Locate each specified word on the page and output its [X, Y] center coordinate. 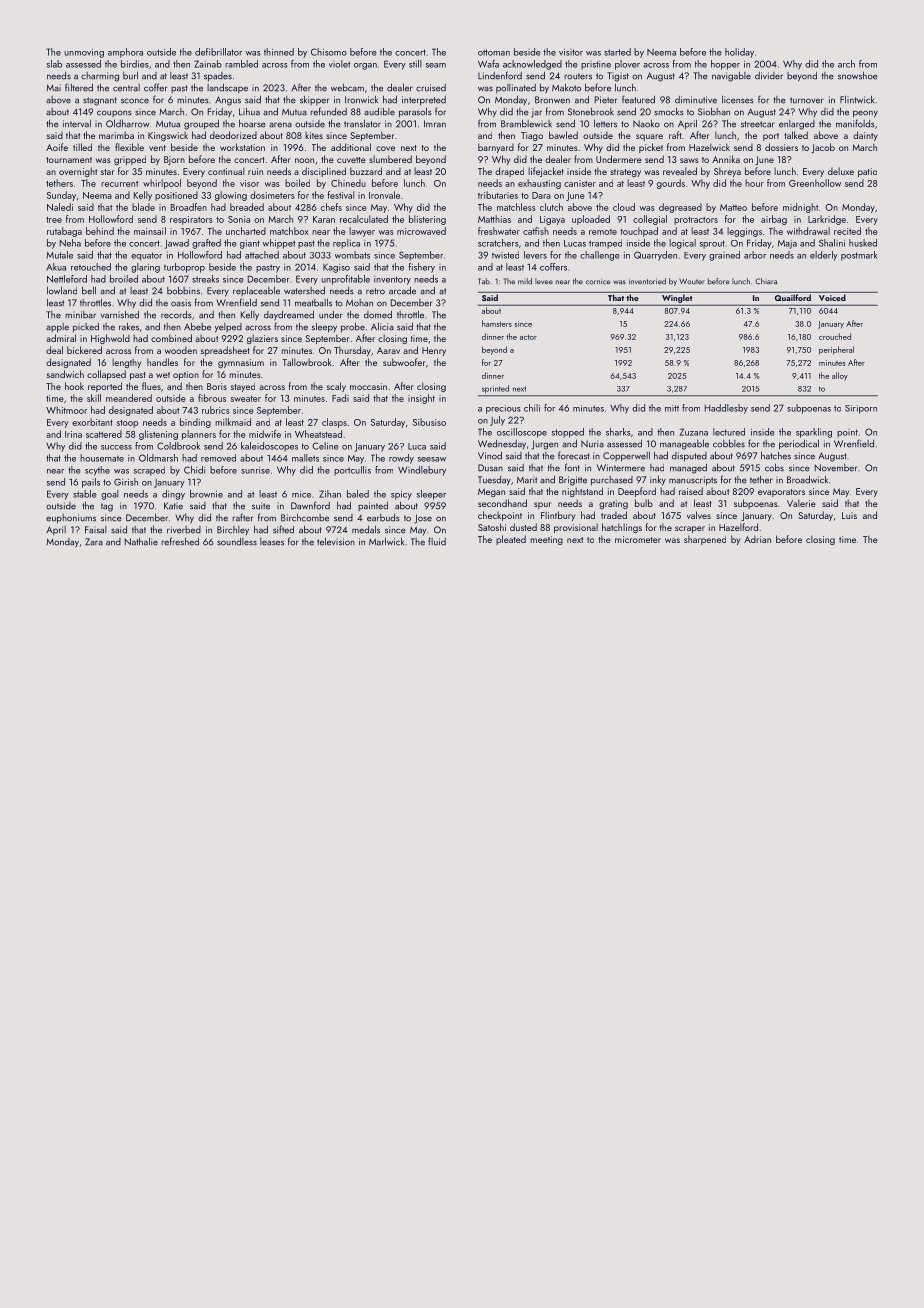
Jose [423, 519]
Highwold [110, 339]
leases [272, 542]
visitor [571, 52]
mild [525, 281]
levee [544, 281]
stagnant [100, 101]
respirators [191, 220]
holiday [739, 53]
